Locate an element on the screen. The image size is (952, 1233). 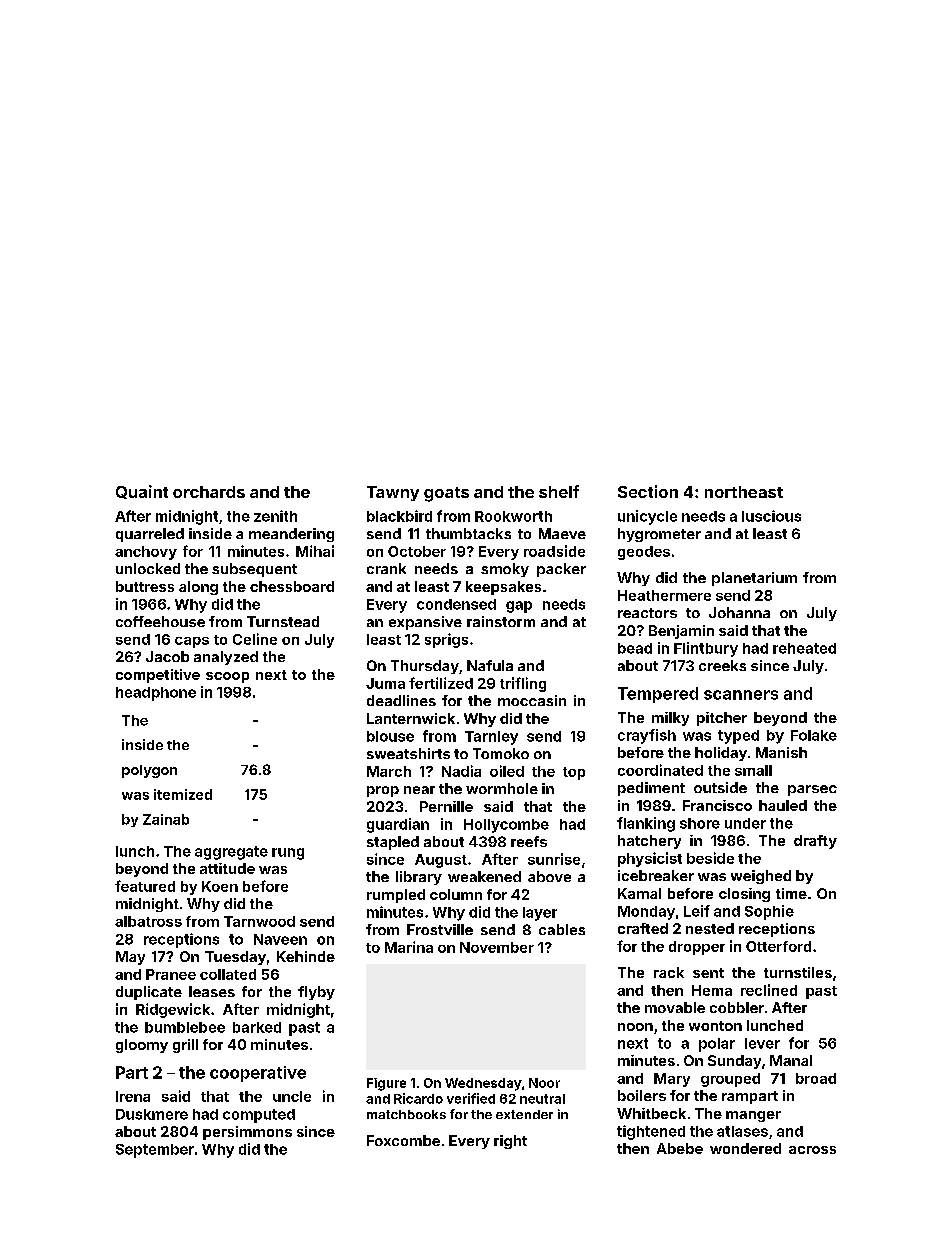
sweatshirts is located at coordinates (408, 753).
